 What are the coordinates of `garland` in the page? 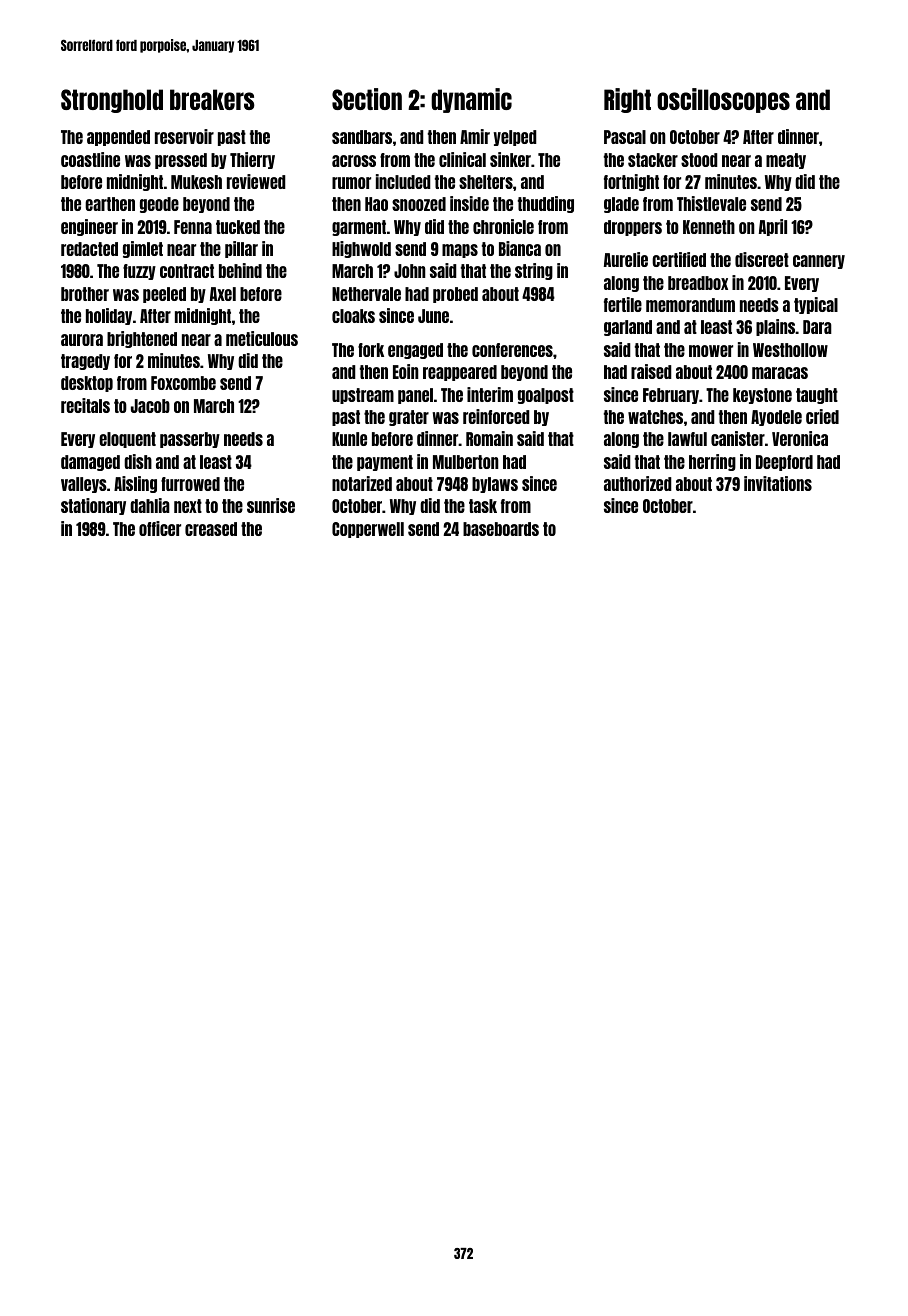 It's located at (628, 328).
